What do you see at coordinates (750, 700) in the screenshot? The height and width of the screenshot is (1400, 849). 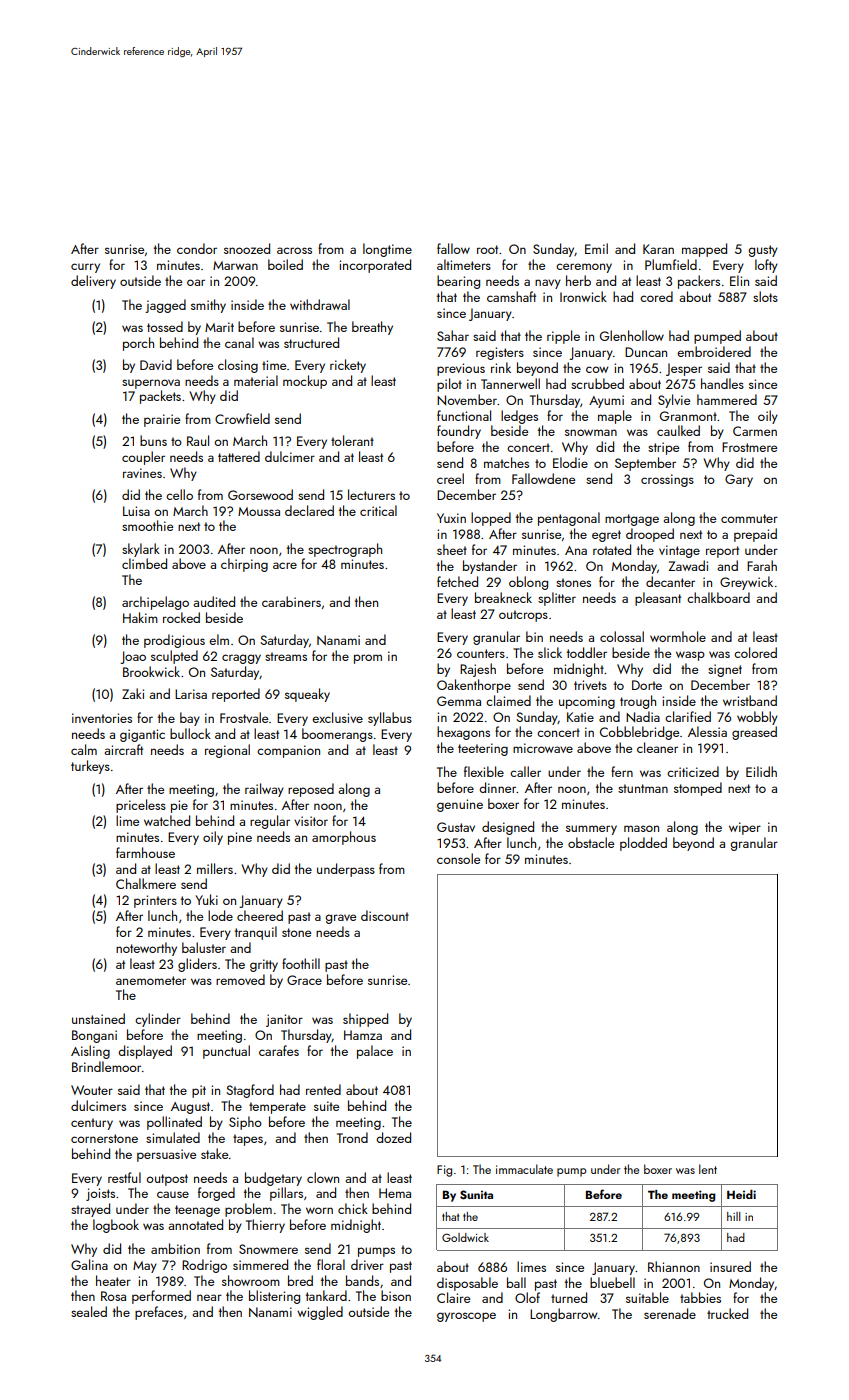 I see `wristband` at bounding box center [750, 700].
